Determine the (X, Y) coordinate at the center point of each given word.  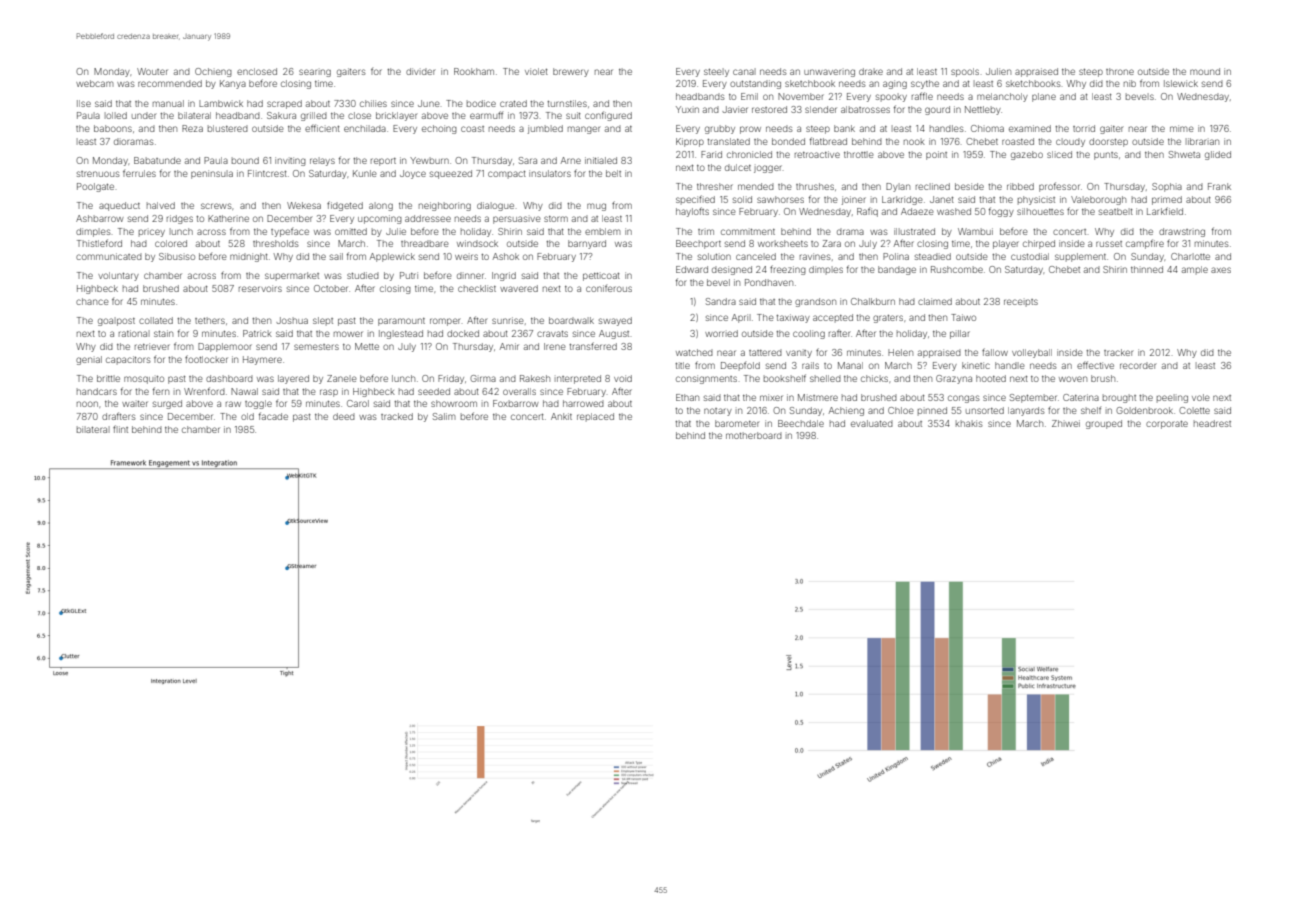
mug (596, 207)
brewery (571, 72)
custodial (1030, 256)
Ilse (84, 103)
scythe (925, 84)
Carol (358, 403)
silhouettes (1040, 211)
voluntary (118, 276)
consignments (706, 379)
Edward (692, 269)
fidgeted (345, 206)
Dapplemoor (225, 347)
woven (1073, 379)
